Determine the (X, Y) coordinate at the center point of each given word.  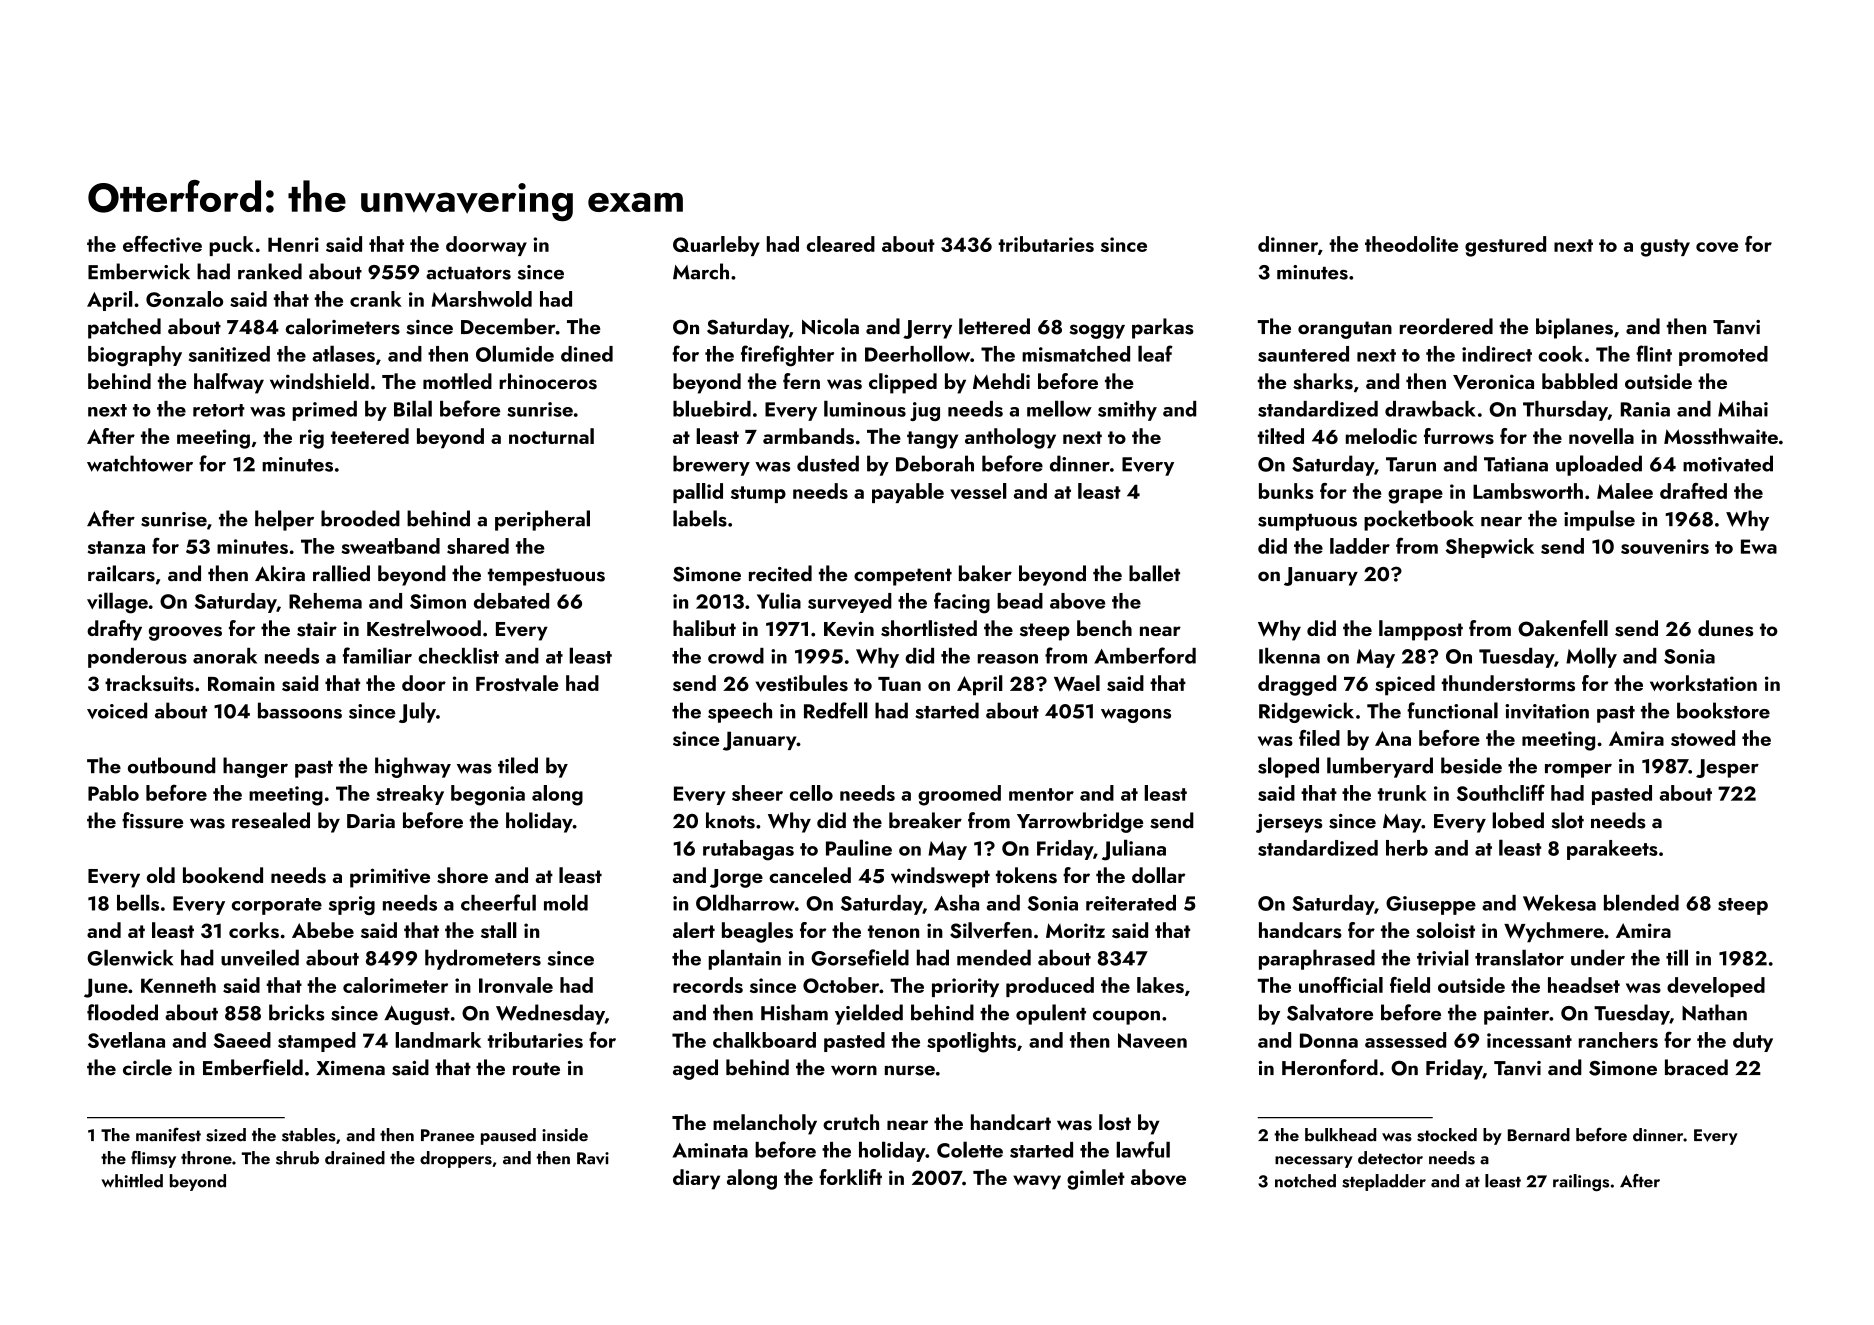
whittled (132, 1181)
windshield (319, 381)
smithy (1127, 411)
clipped (903, 383)
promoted (1723, 356)
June (106, 988)
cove (1717, 247)
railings (1581, 1182)
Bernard (1539, 1135)
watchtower (140, 463)
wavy (1037, 1182)
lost (1115, 1122)
